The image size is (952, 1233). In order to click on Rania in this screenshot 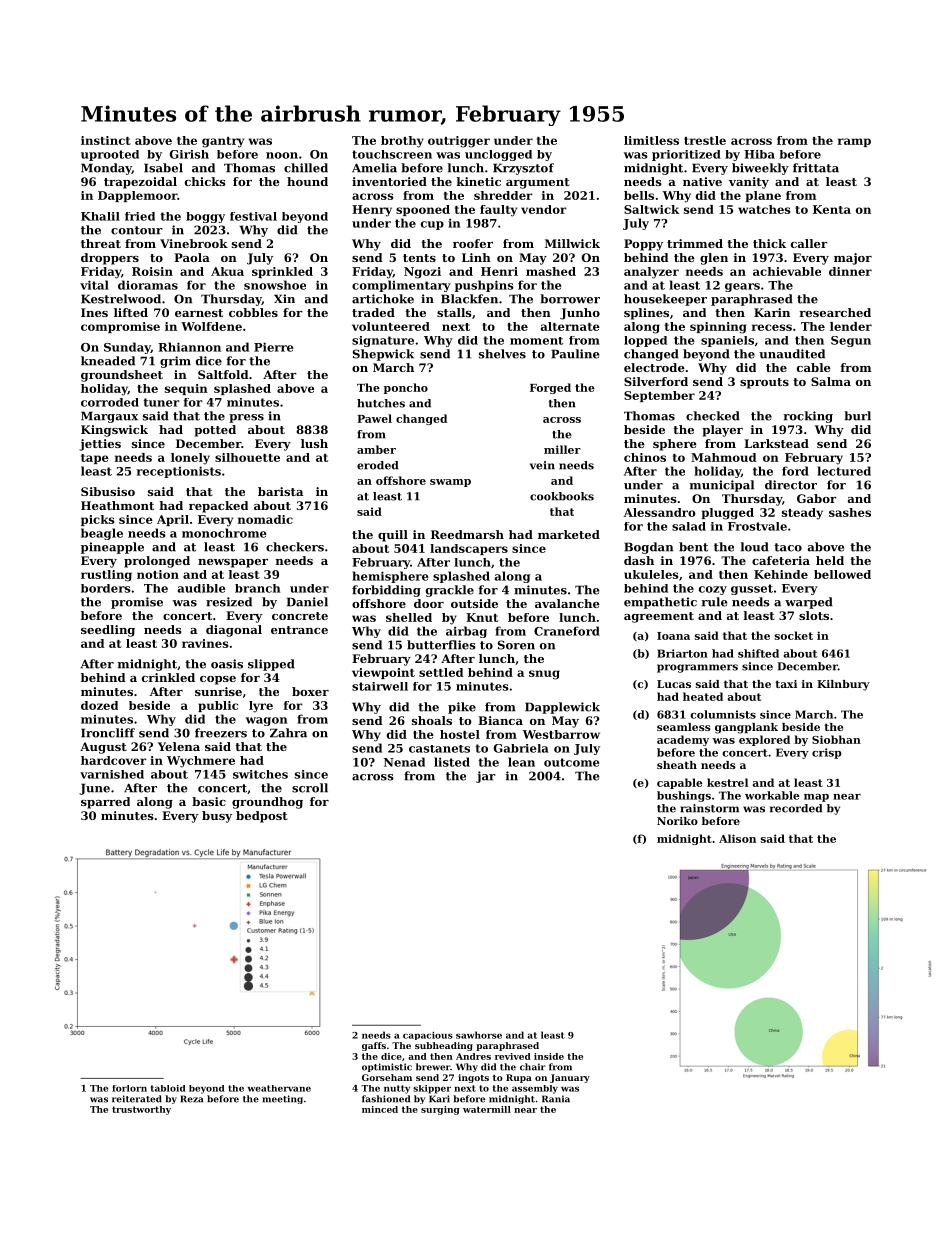, I will do `click(556, 1099)`.
